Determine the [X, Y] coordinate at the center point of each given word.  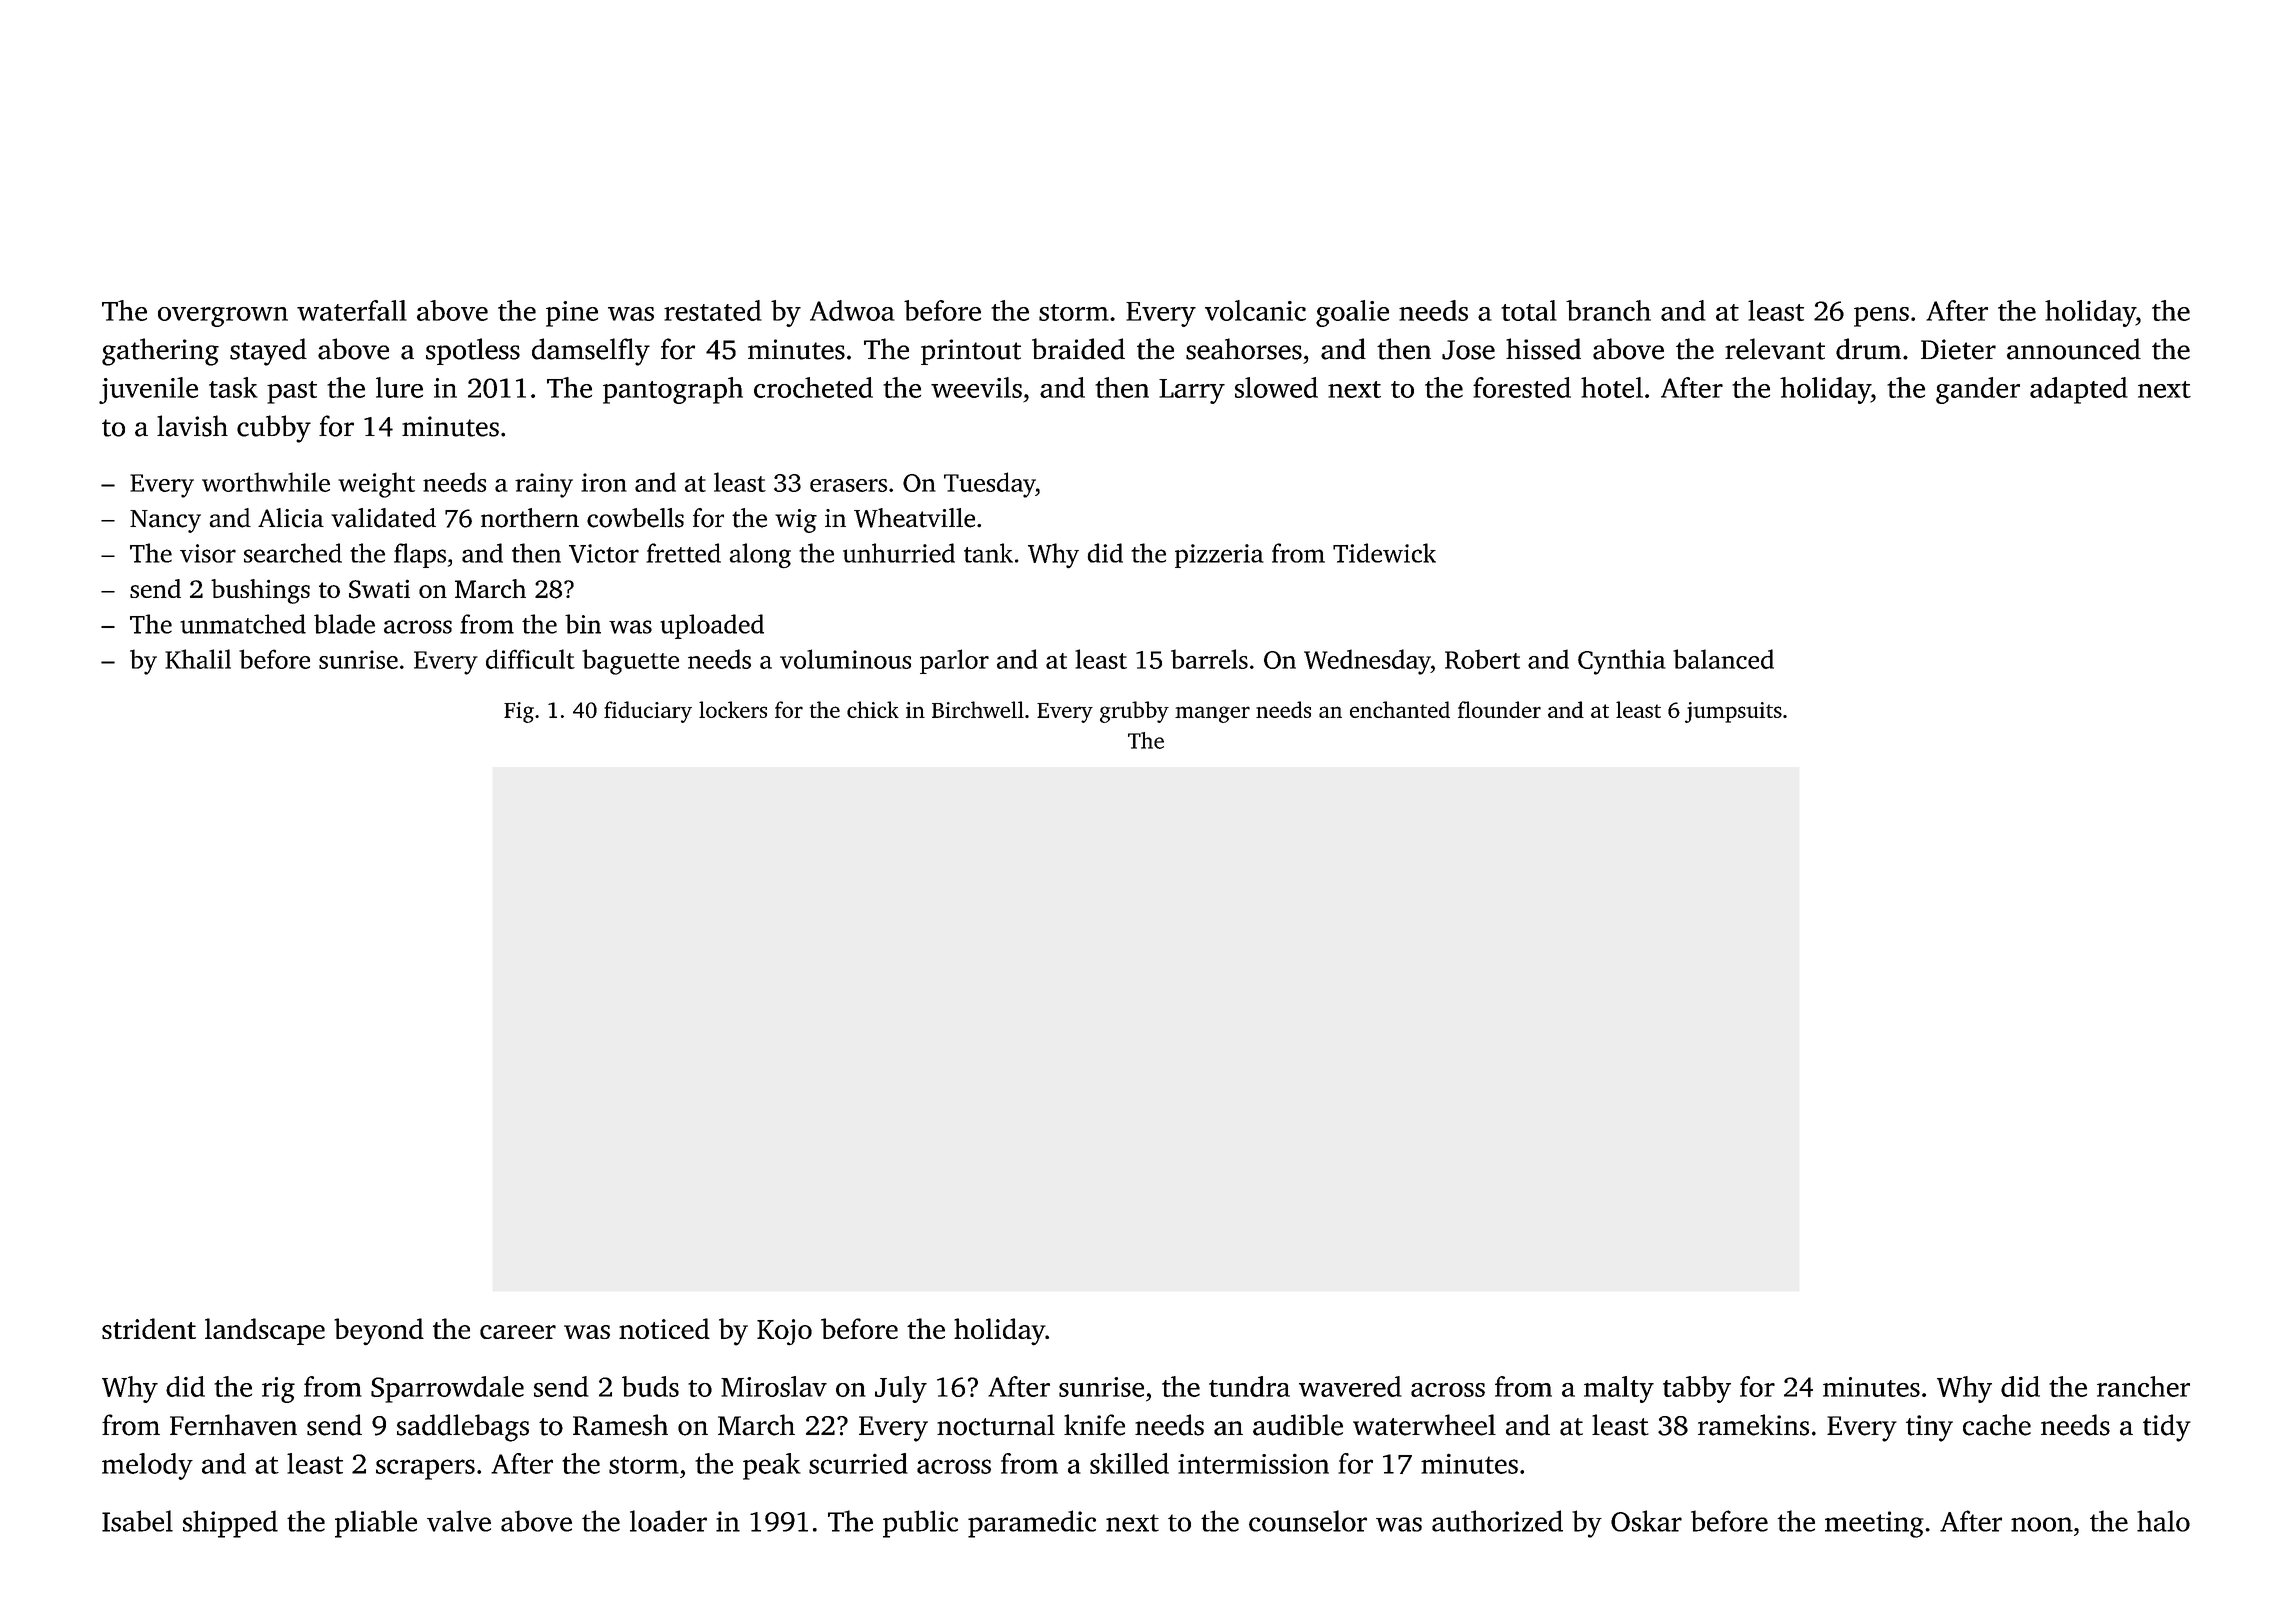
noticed [664, 1328]
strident [149, 1328]
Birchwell [978, 709]
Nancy [165, 521]
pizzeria [1219, 556]
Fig [519, 712]
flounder [1499, 709]
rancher [2143, 1386]
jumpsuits [1733, 712]
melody [147, 1466]
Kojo [784, 1332]
